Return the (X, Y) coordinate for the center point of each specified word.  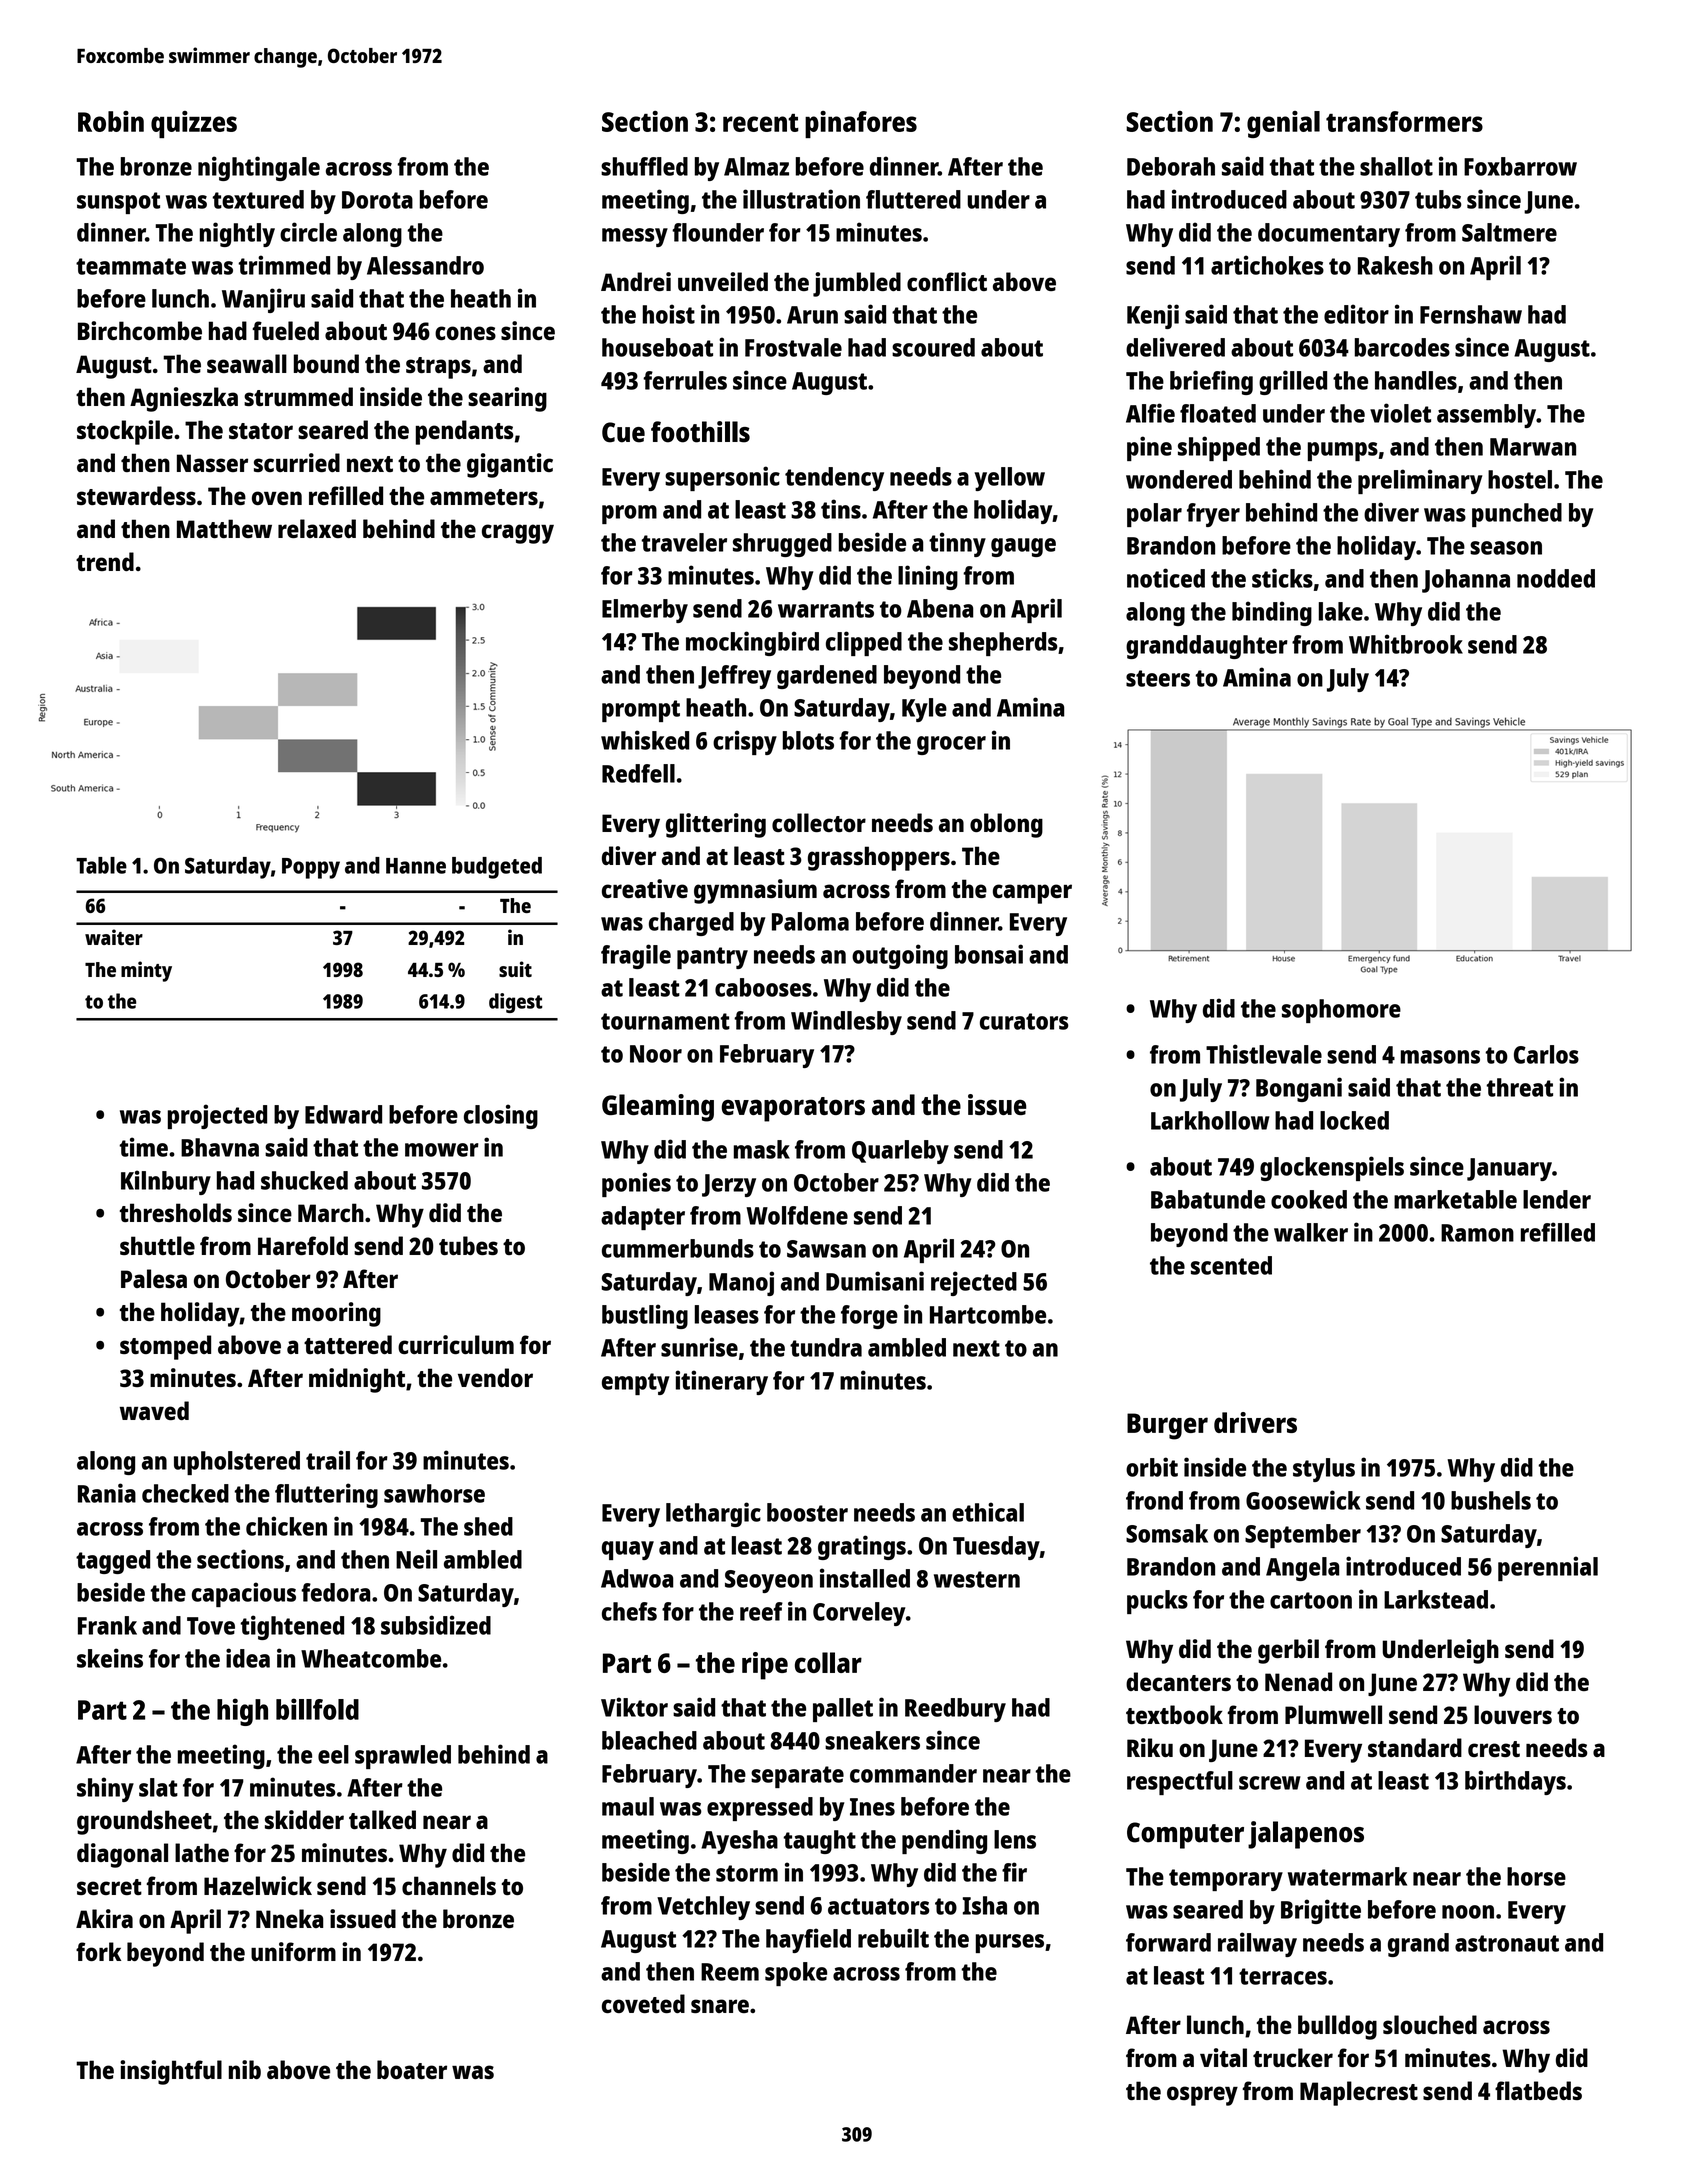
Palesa (154, 1278)
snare (720, 2006)
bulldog (1337, 2027)
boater (412, 2069)
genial (1283, 124)
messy (635, 237)
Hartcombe (988, 1314)
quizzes (194, 124)
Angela (1303, 1569)
